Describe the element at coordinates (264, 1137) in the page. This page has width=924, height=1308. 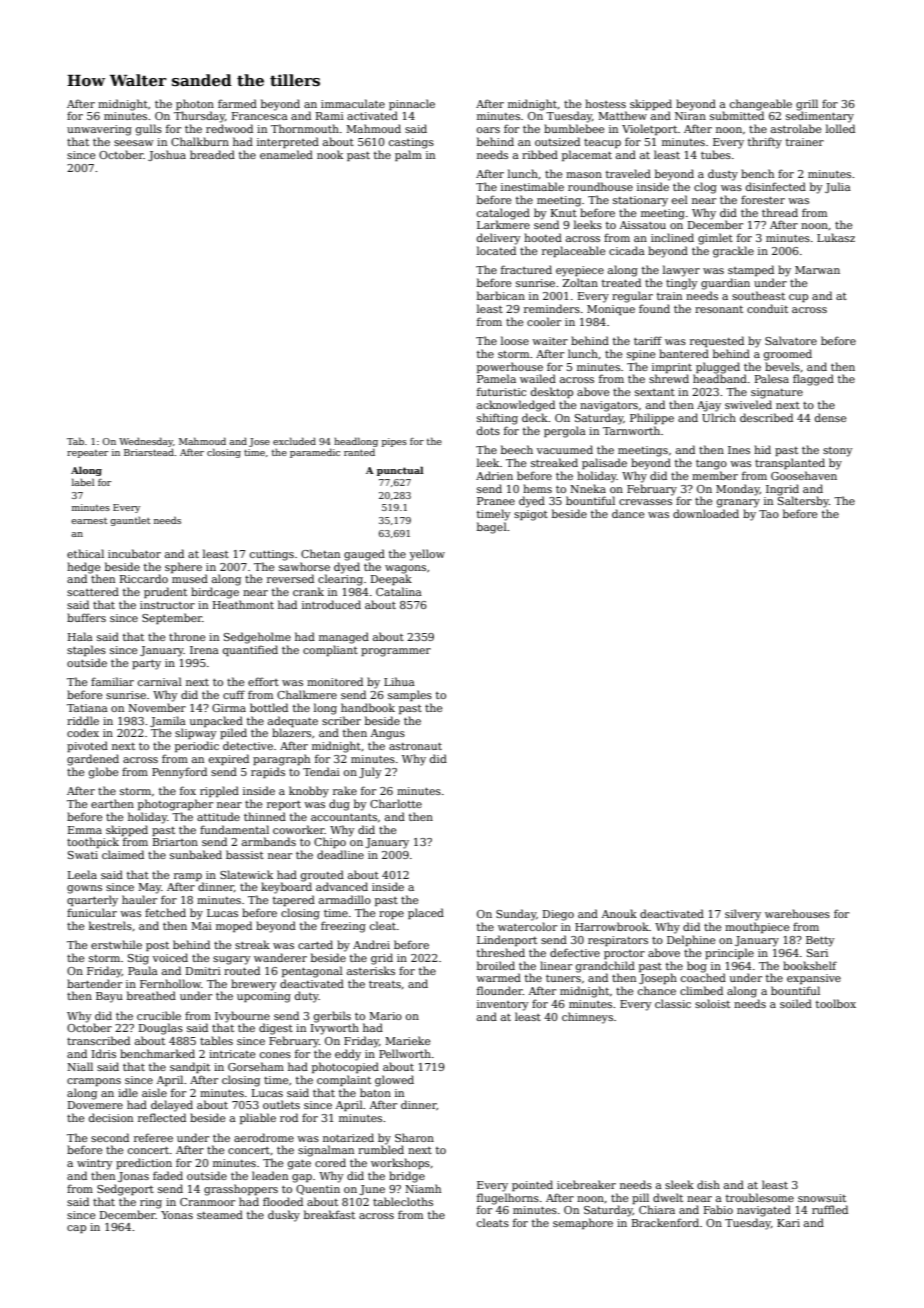
I see `aerodrome` at that location.
